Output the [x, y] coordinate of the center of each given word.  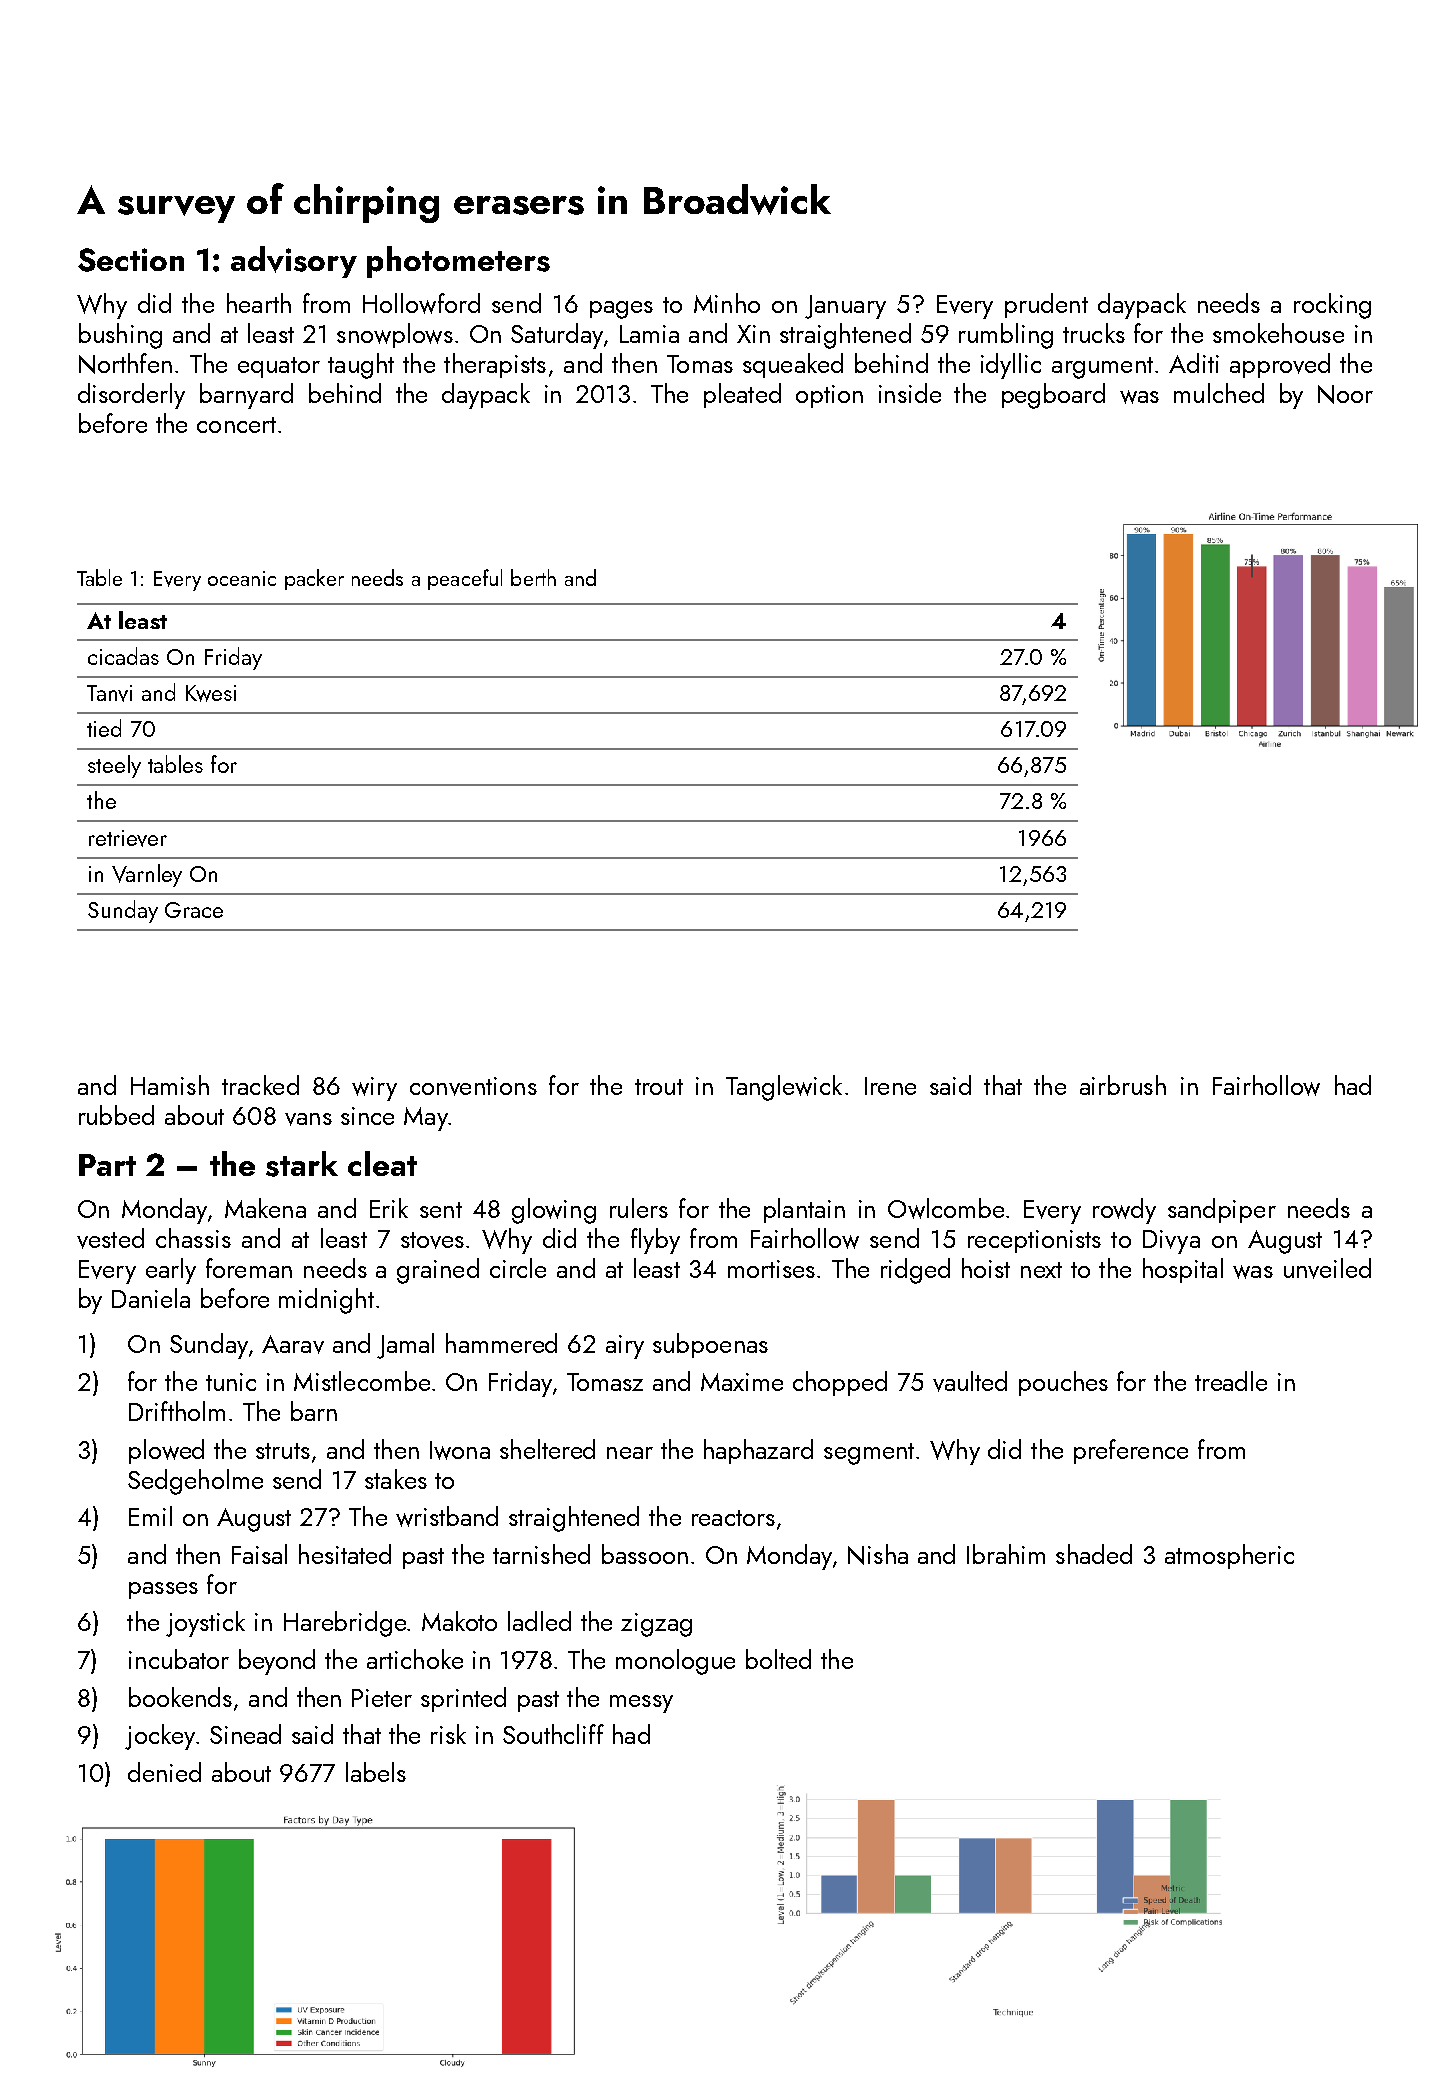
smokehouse [1278, 333]
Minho [727, 303]
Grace [194, 910]
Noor [1345, 394]
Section [131, 260]
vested [110, 1238]
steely [114, 766]
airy [625, 1347]
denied [164, 1772]
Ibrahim [1006, 1554]
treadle [1231, 1381]
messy [641, 1704]
